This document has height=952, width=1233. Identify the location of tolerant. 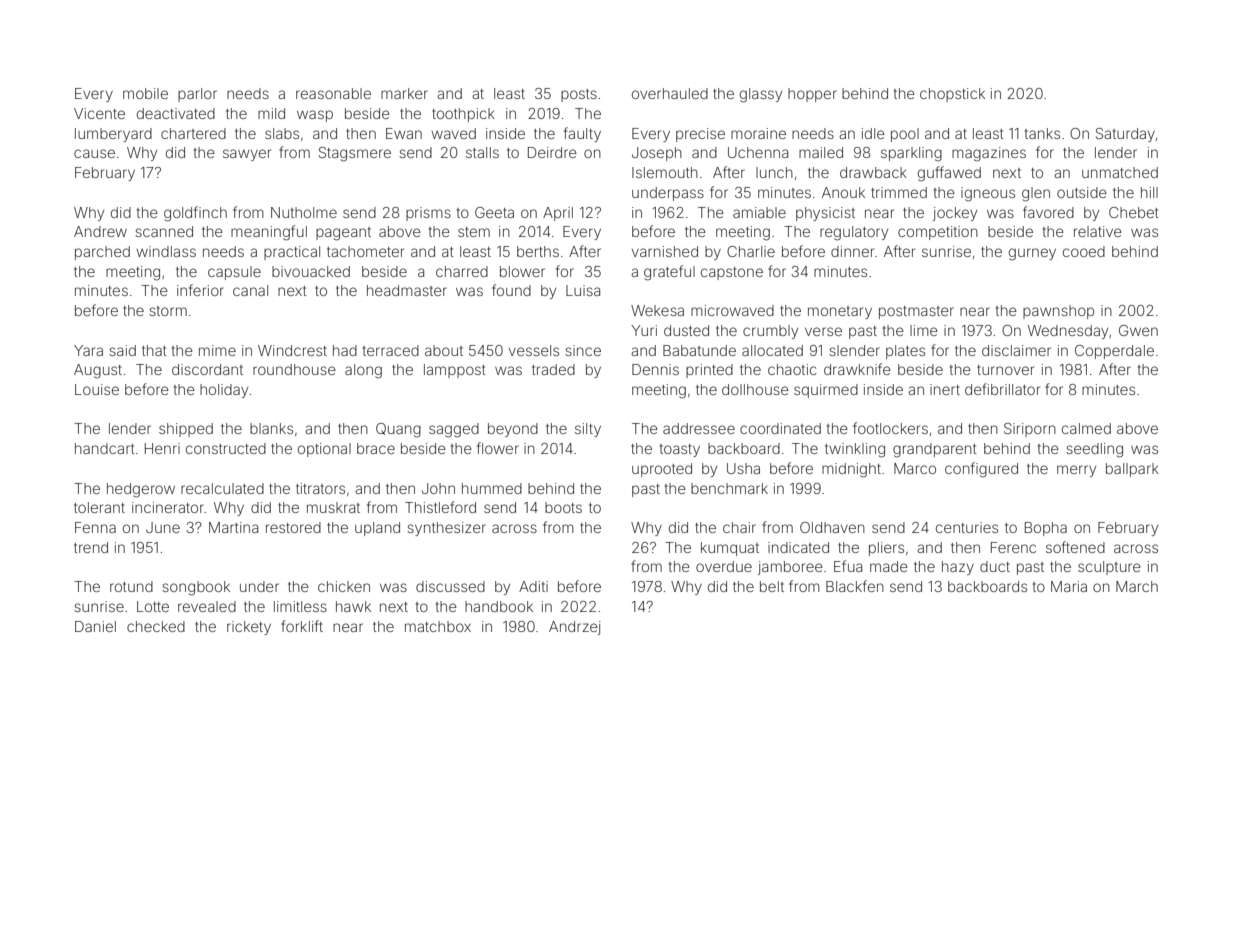
(99, 507).
